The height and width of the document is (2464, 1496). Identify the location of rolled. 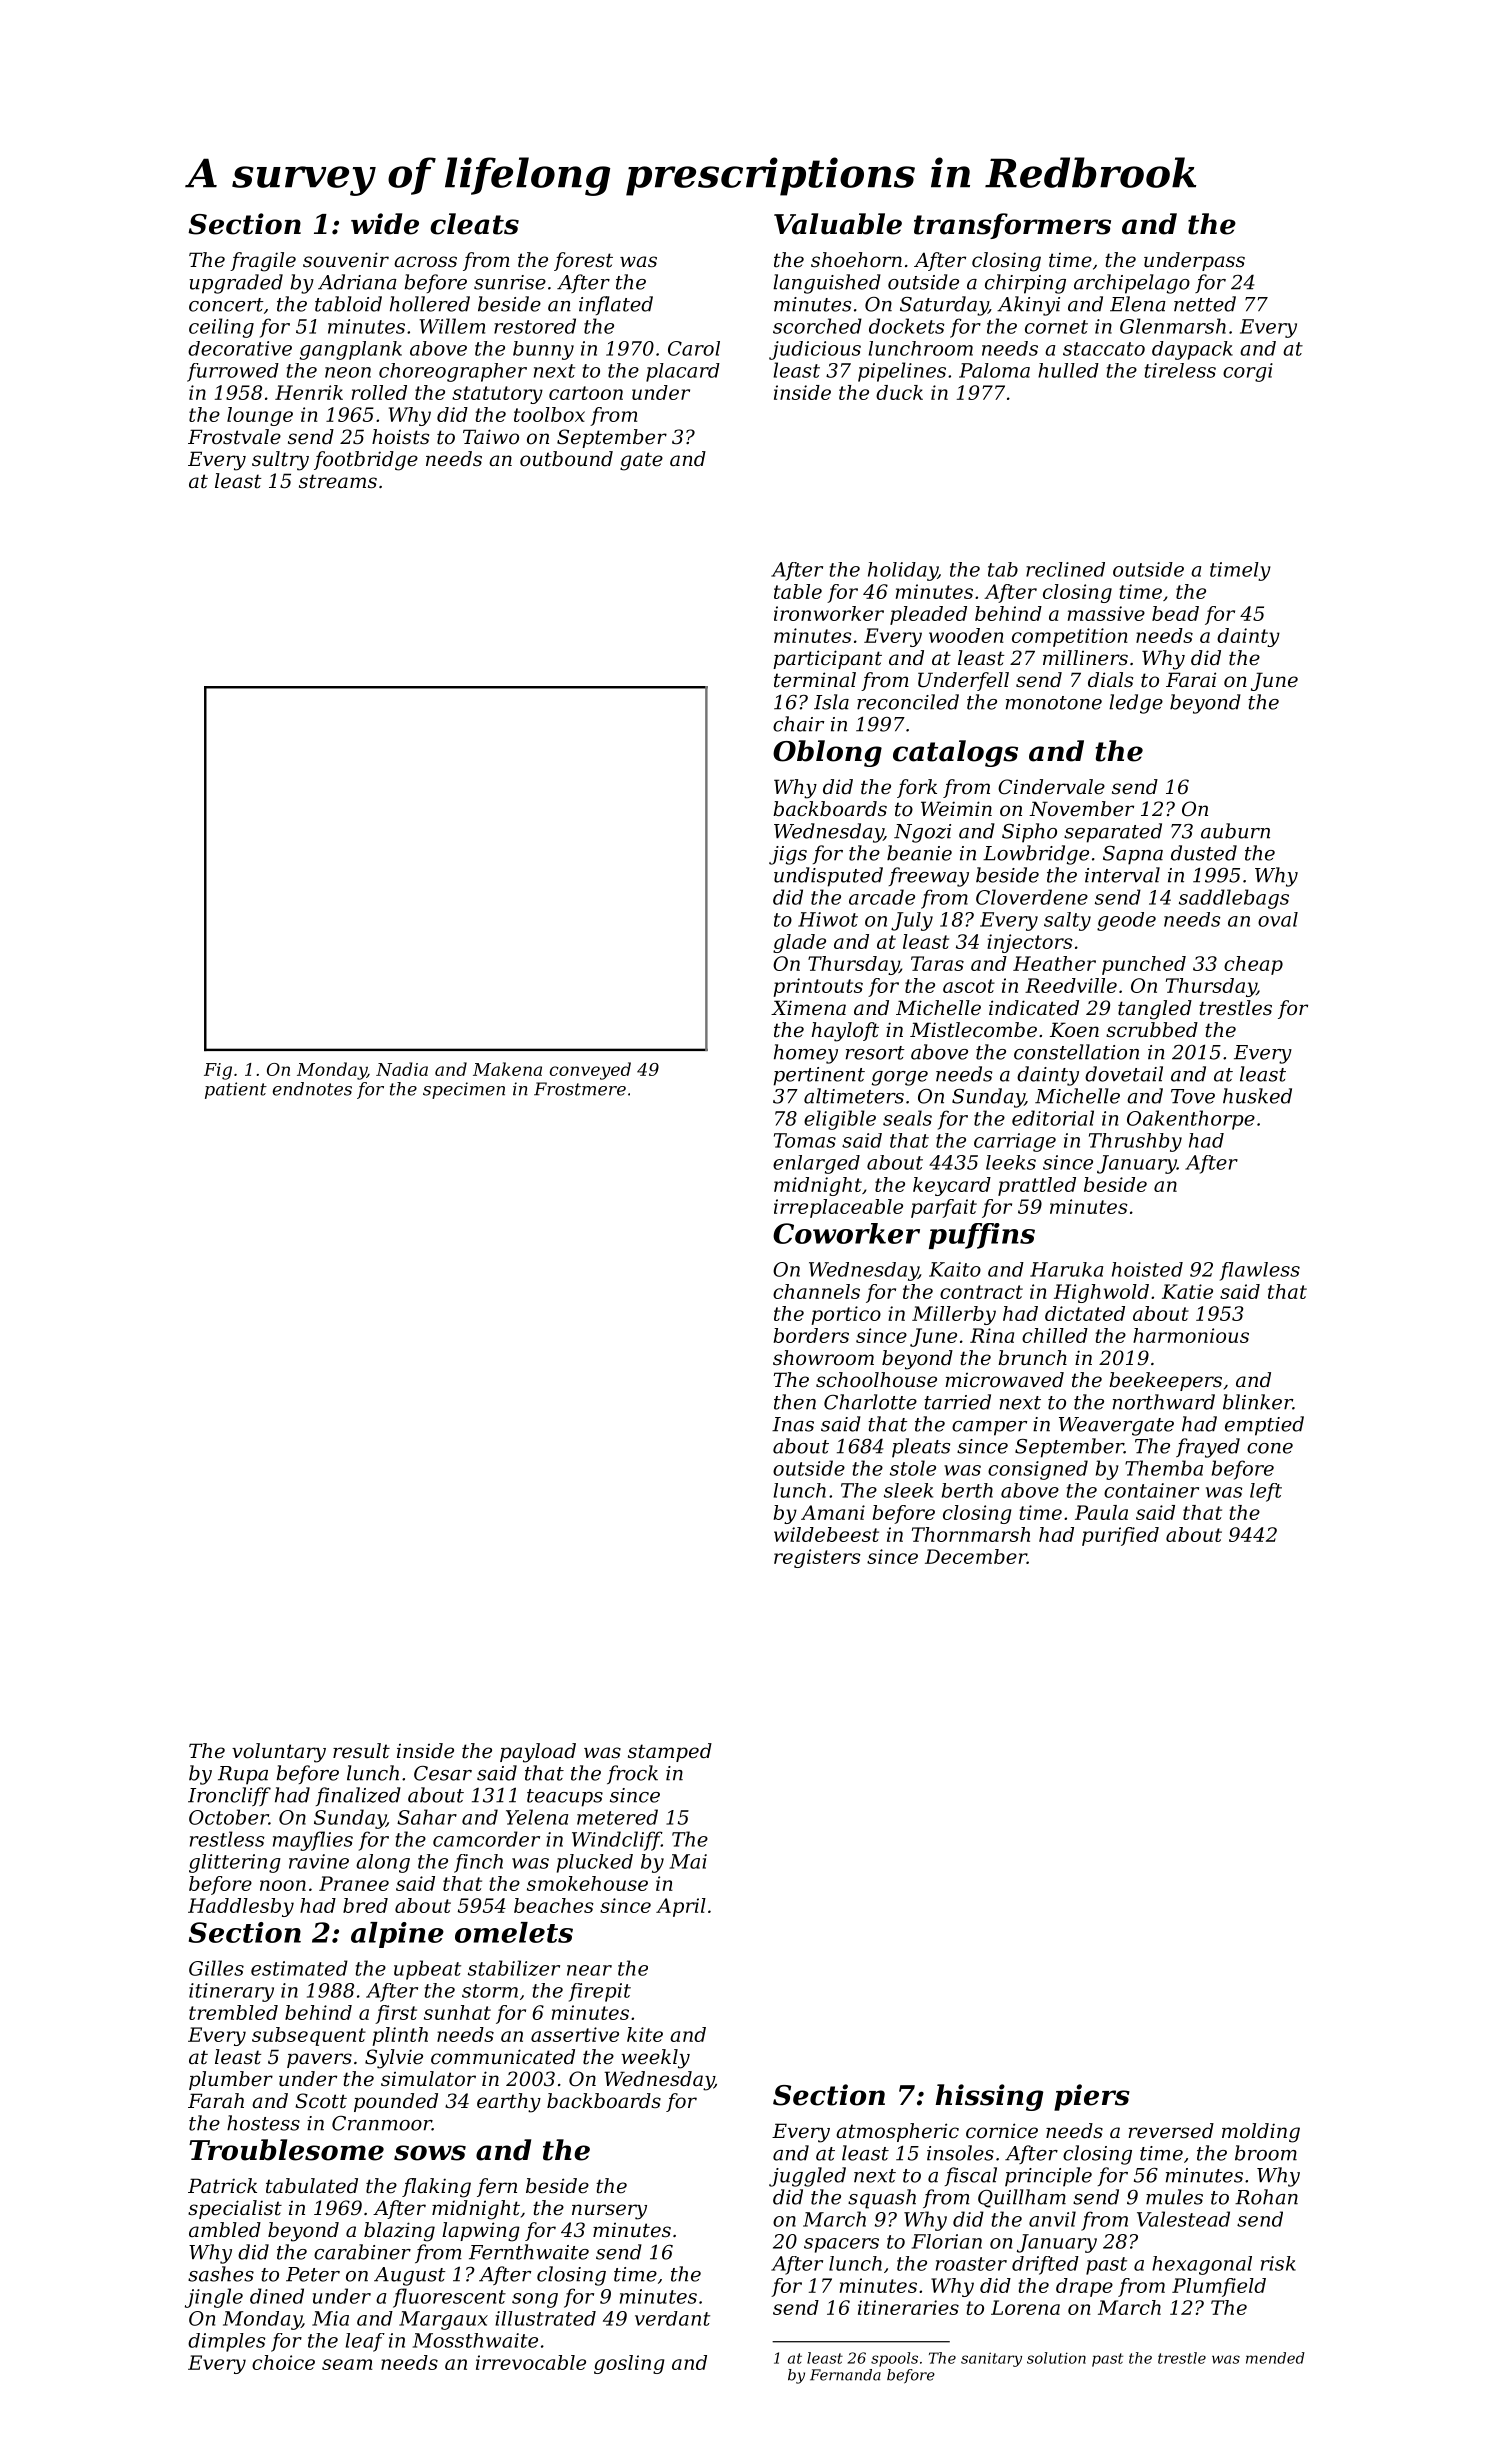
(379, 392).
